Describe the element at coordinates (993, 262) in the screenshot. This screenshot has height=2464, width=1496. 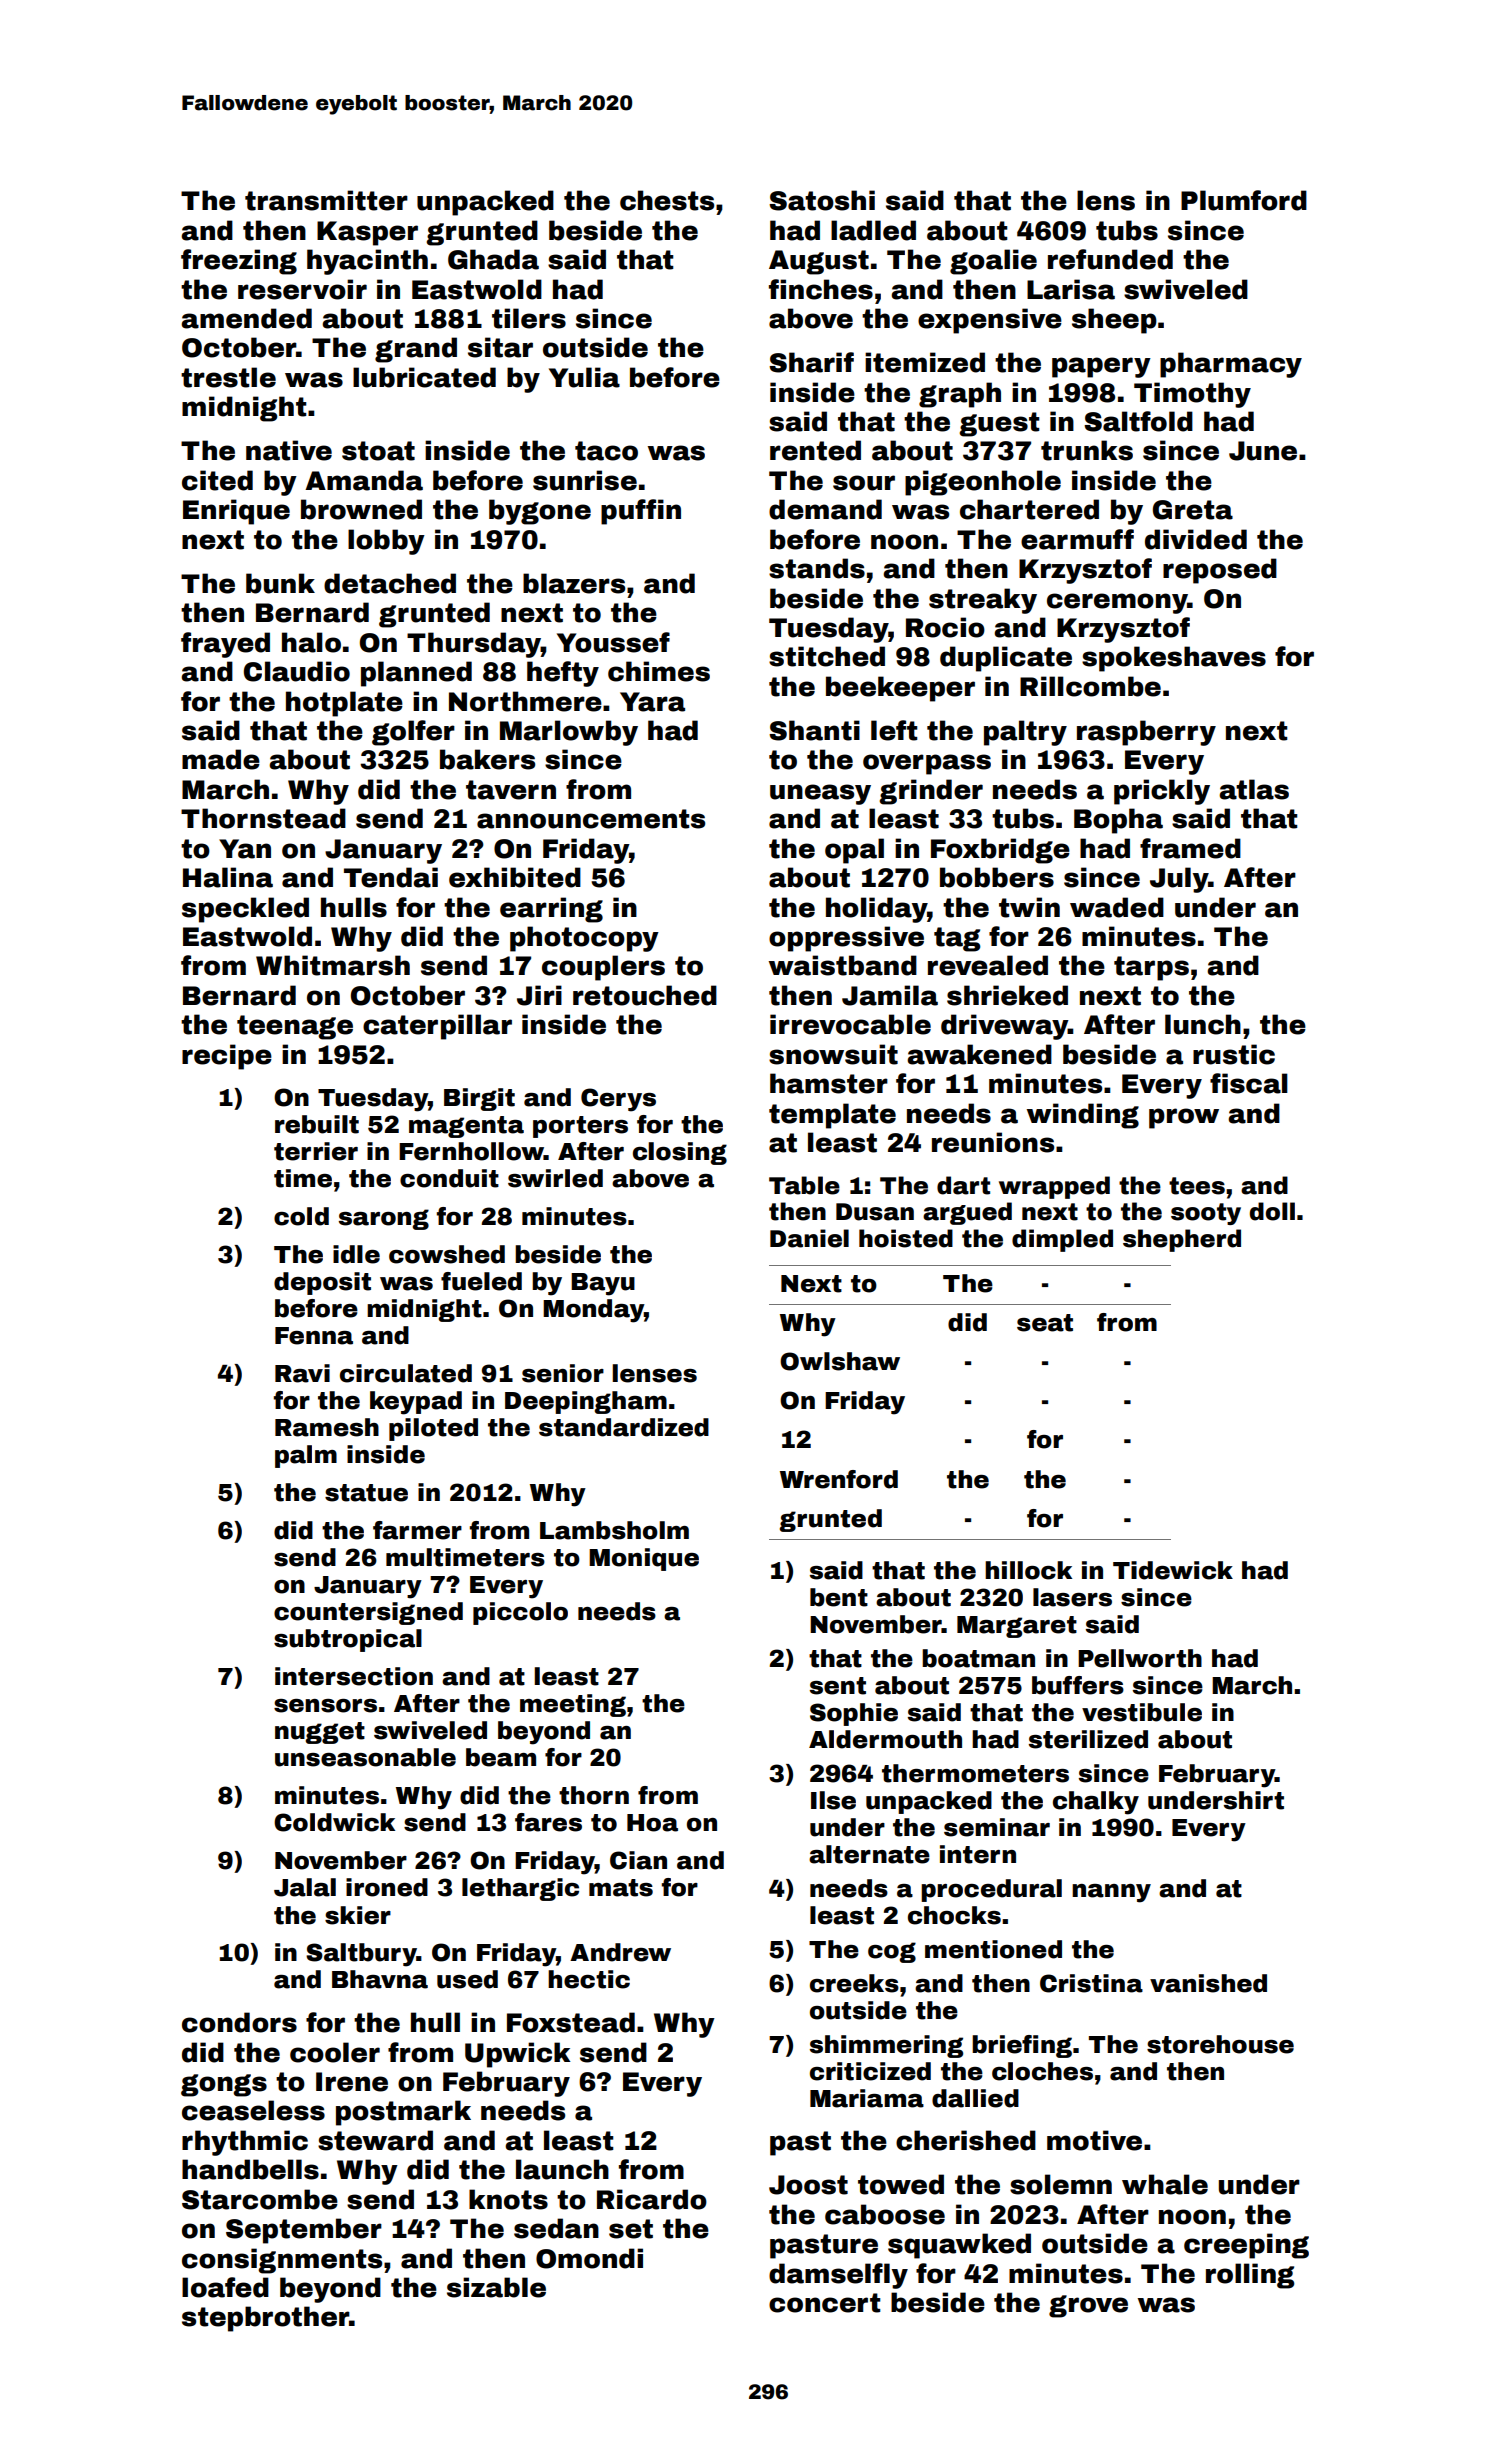
I see `goalie` at that location.
